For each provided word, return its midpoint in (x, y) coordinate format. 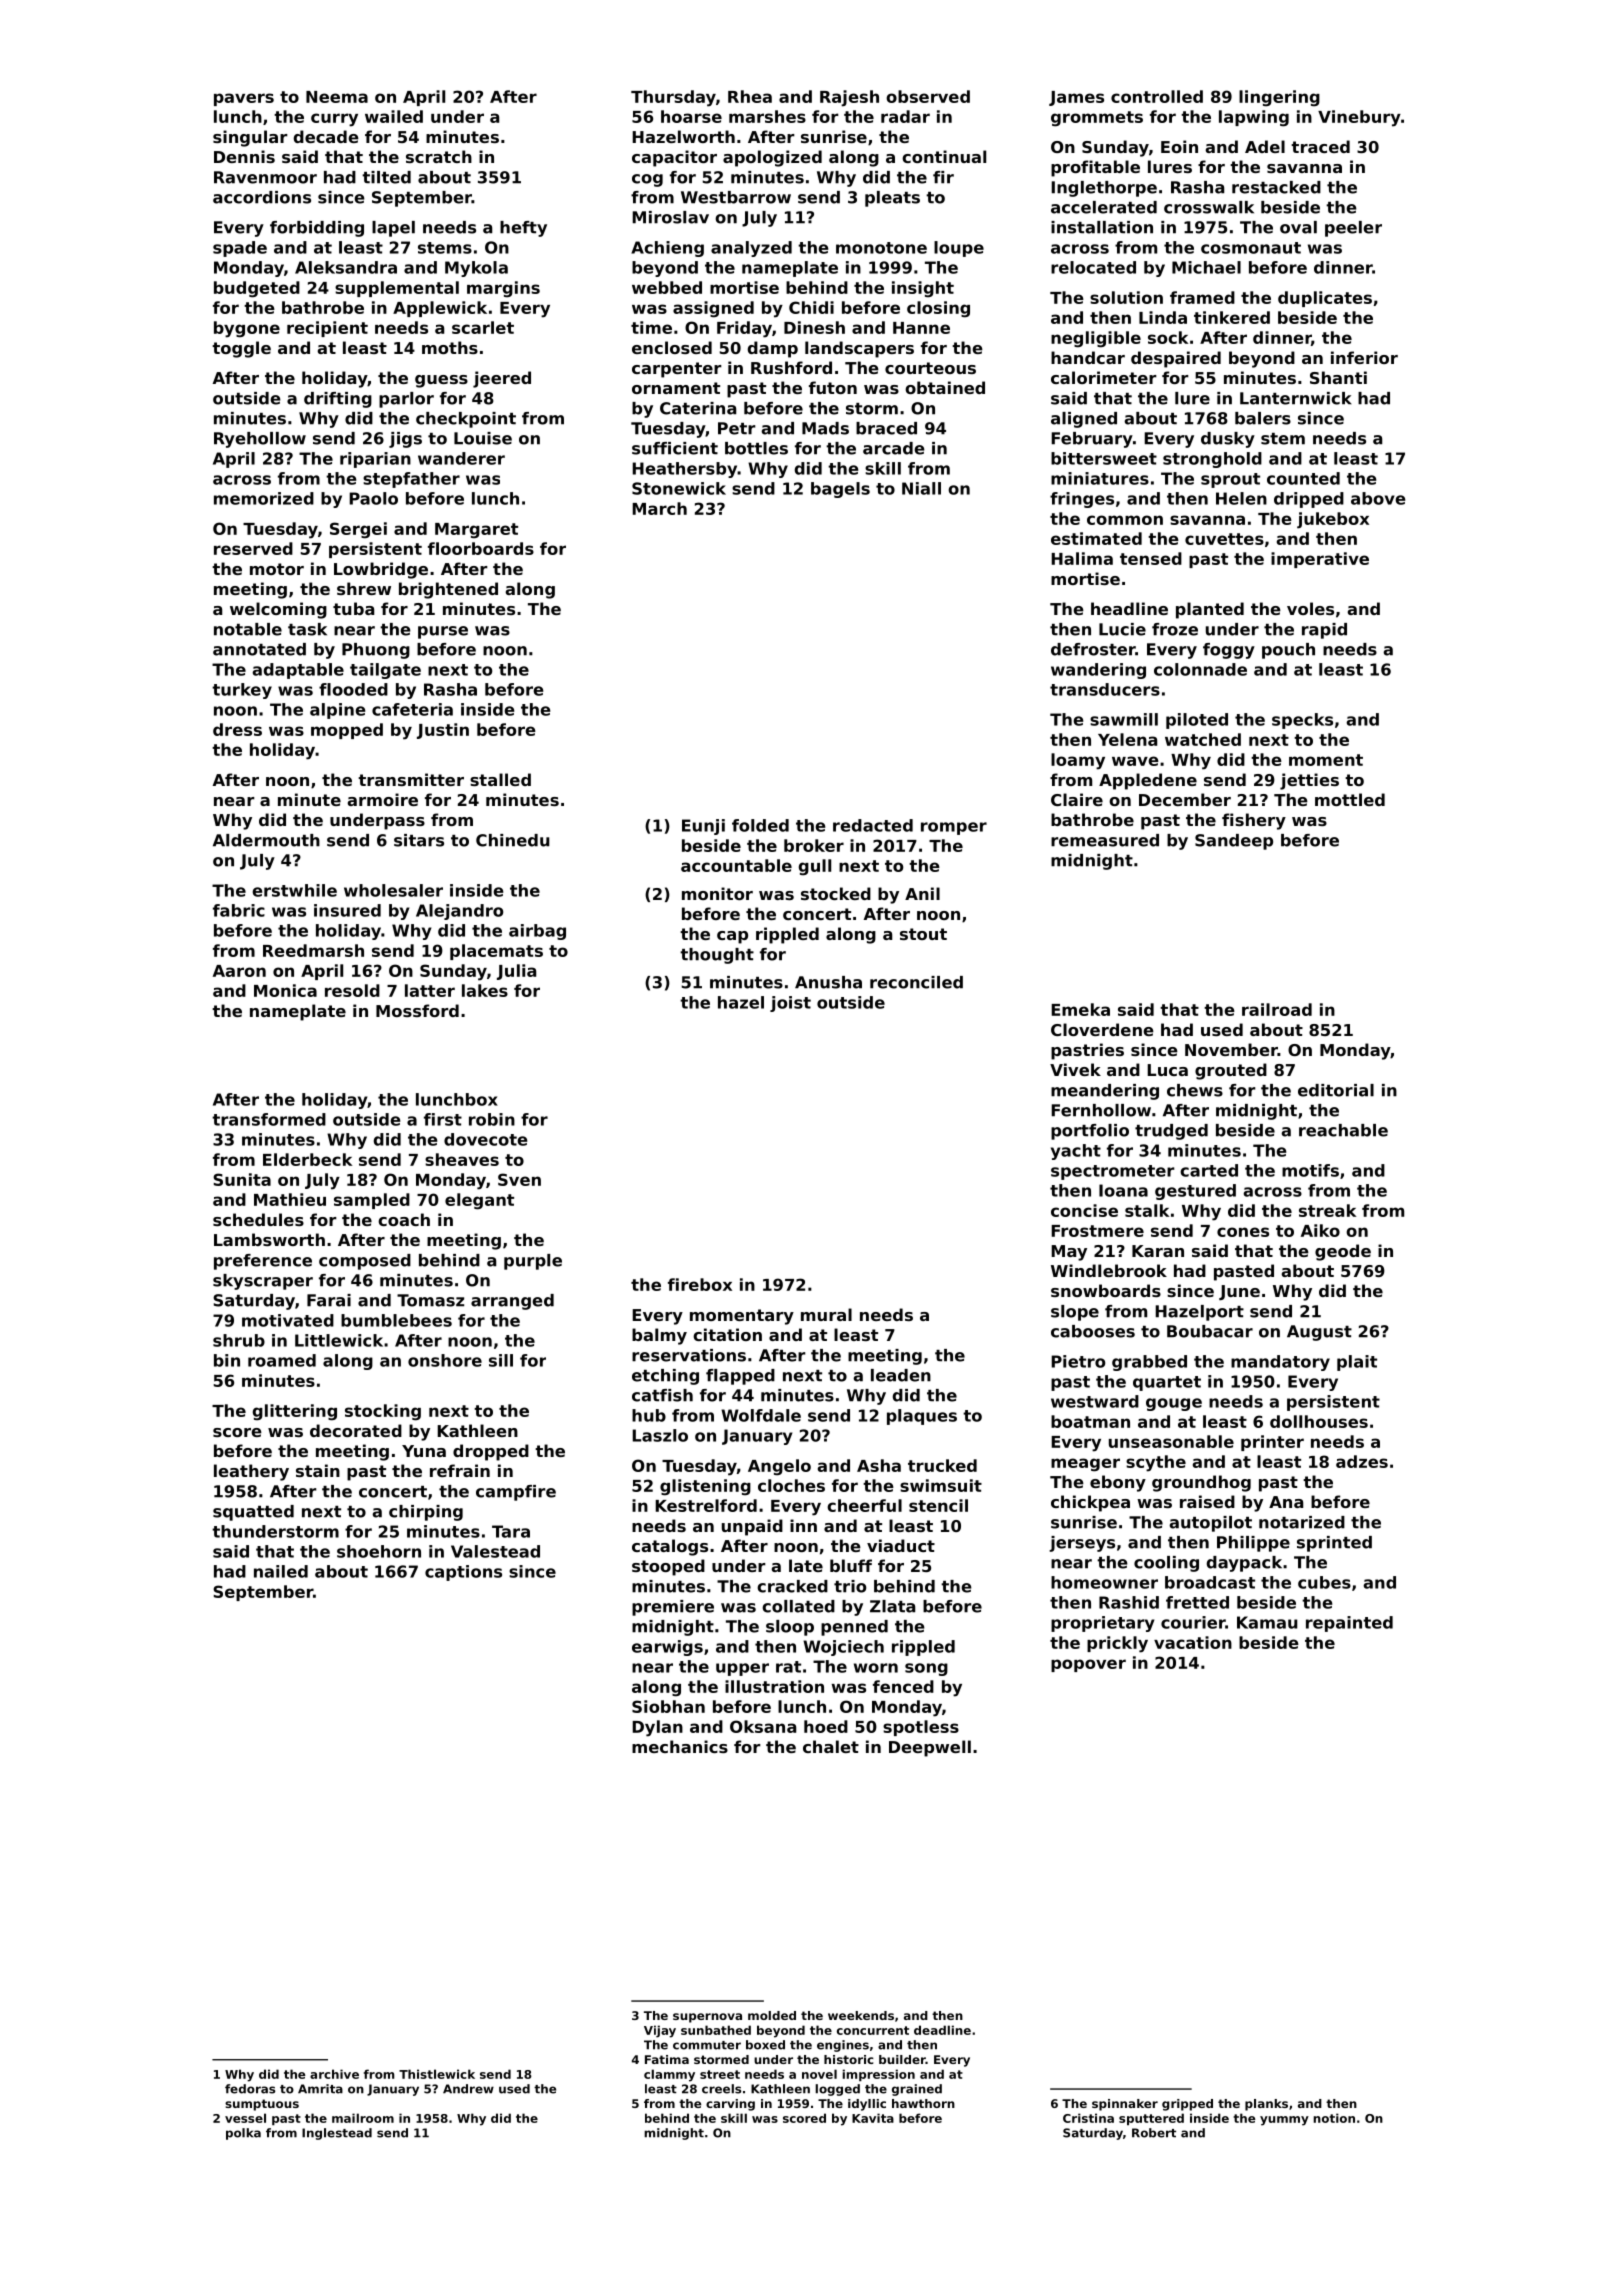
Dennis (244, 156)
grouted (1231, 1071)
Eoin (1179, 146)
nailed (281, 1571)
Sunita (242, 1179)
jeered (502, 379)
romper (954, 828)
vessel (245, 2118)
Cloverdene (1102, 1029)
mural (826, 1314)
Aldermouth (266, 840)
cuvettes (1224, 539)
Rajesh (849, 98)
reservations (689, 1355)
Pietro (1078, 1361)
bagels (840, 490)
